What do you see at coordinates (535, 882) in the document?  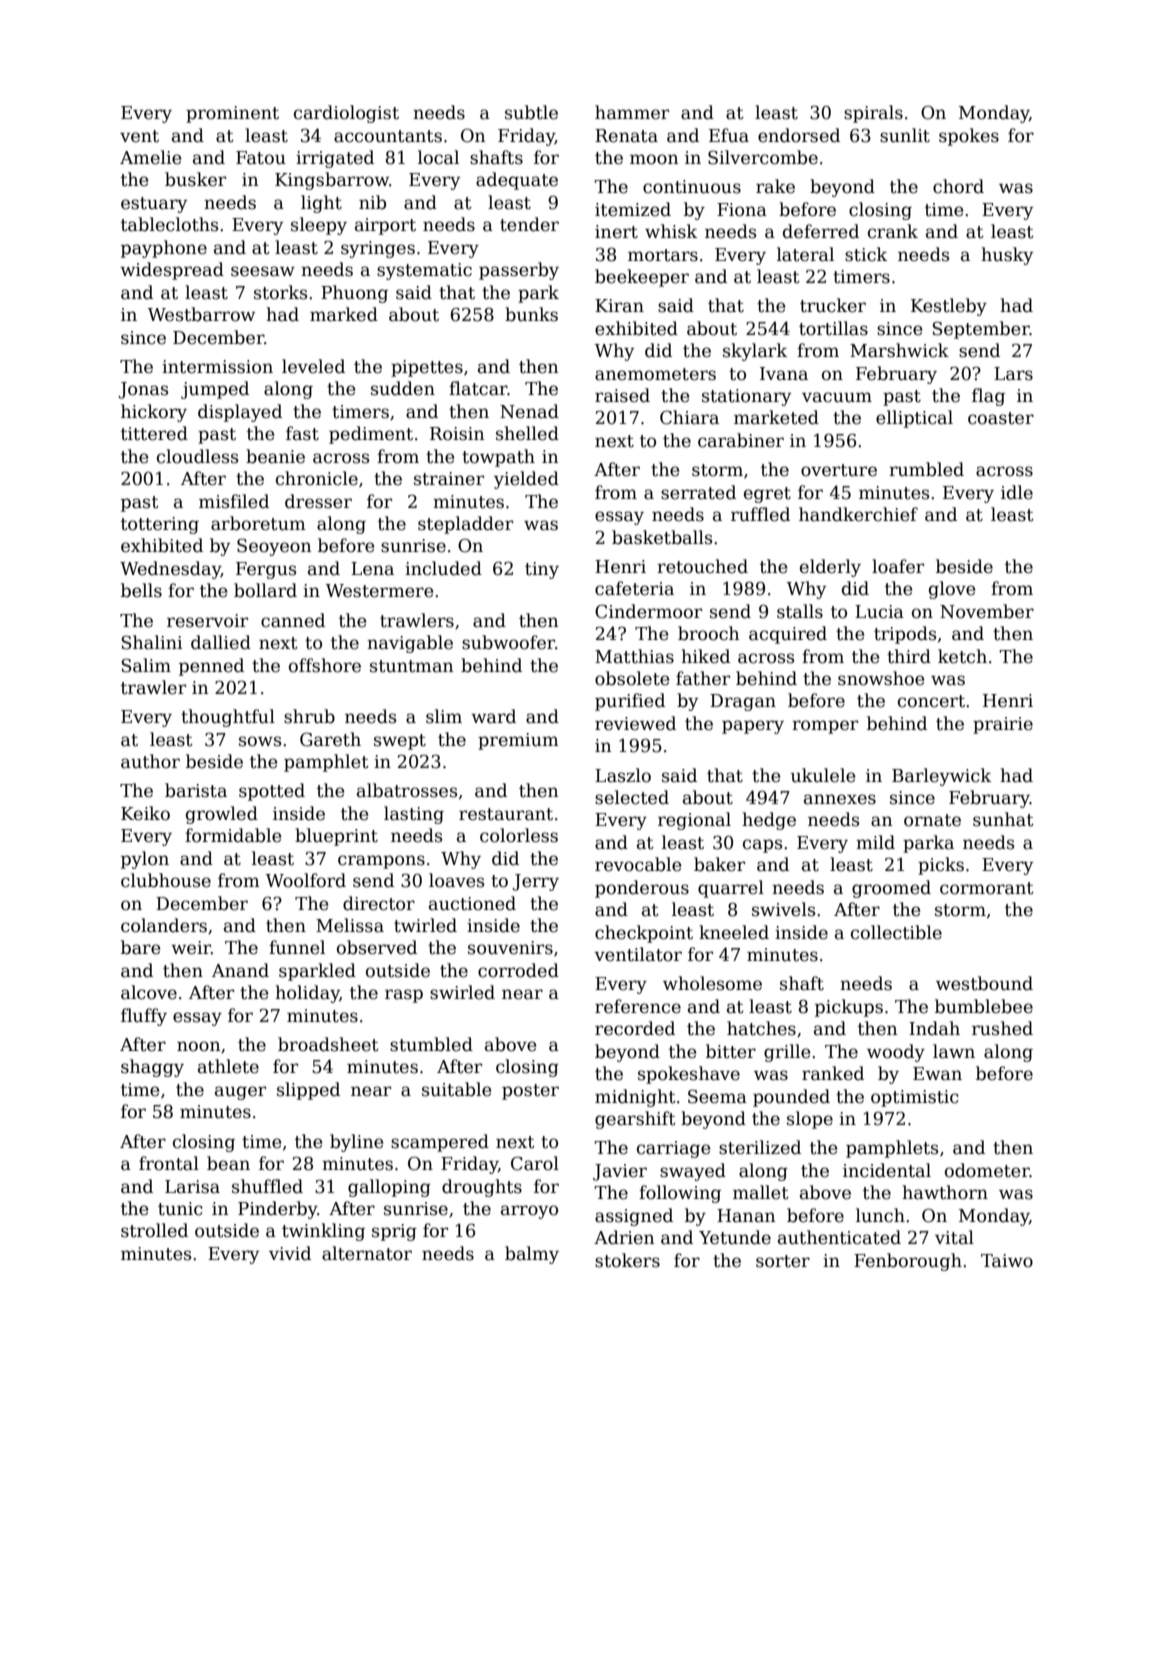 I see `Jerry` at bounding box center [535, 882].
